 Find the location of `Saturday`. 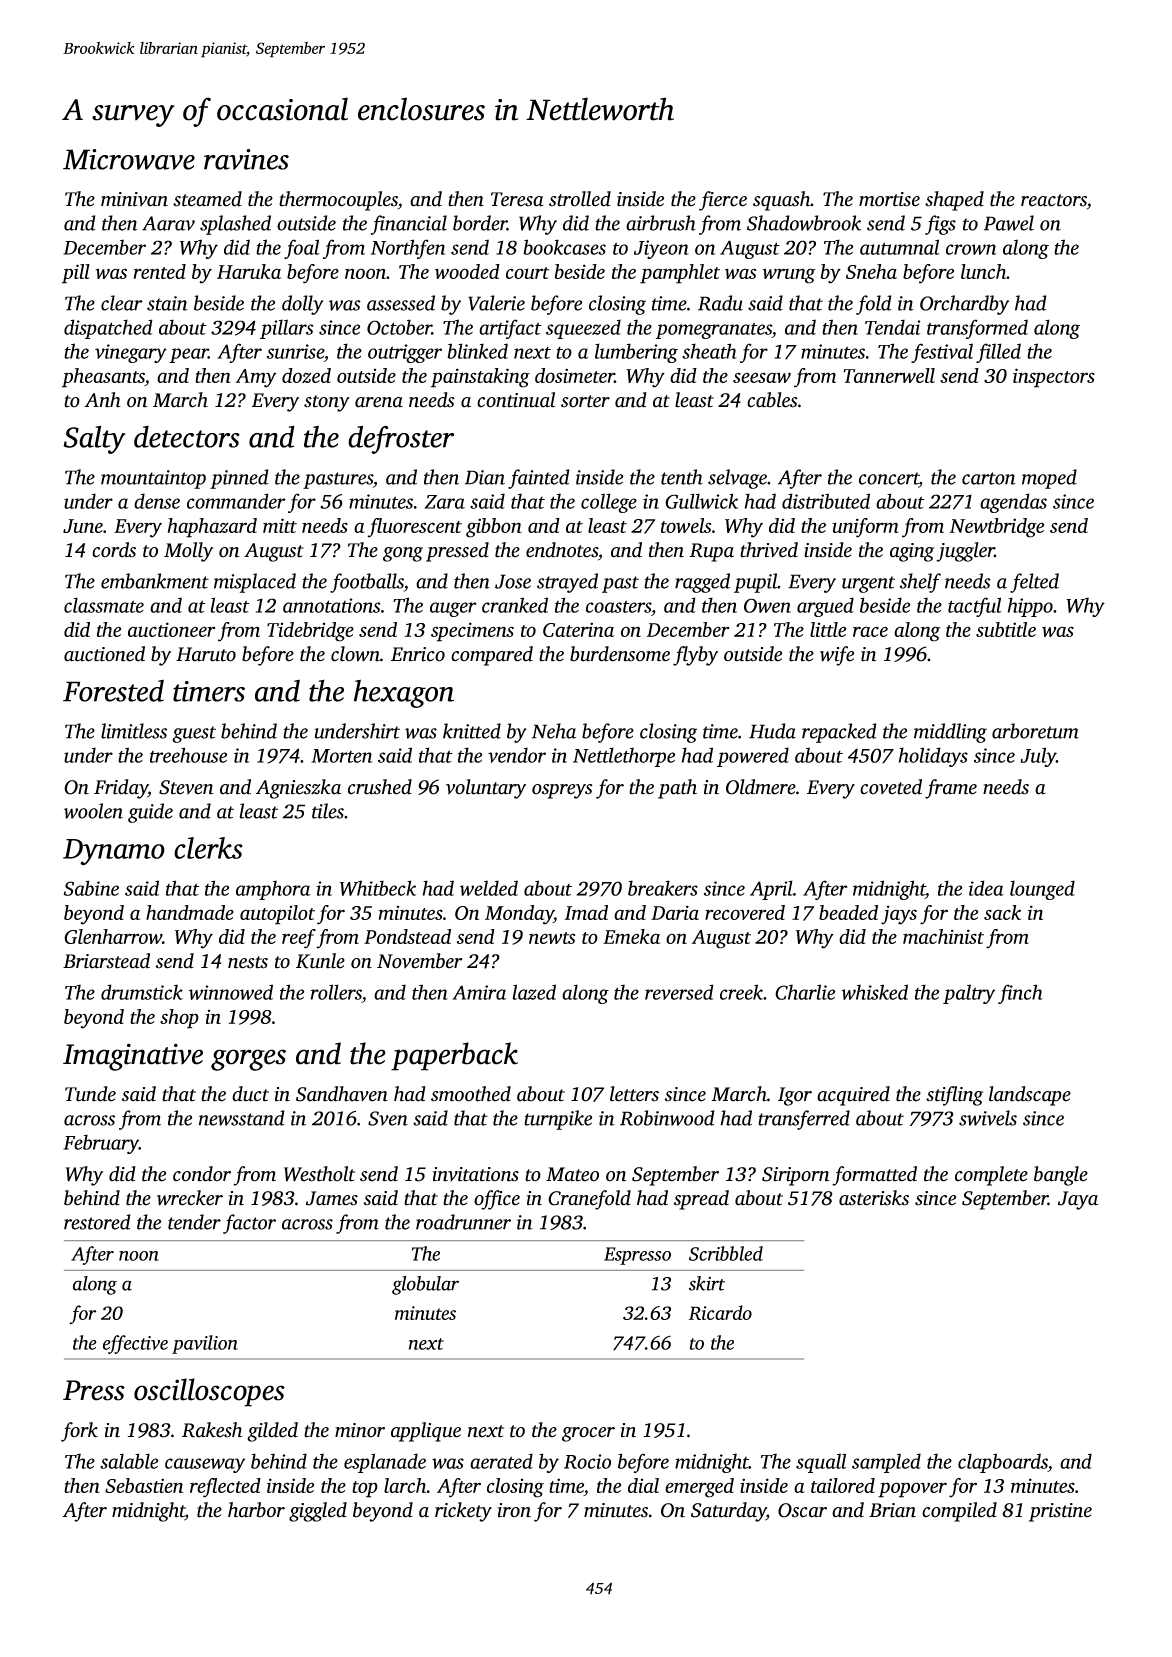

Saturday is located at coordinates (728, 1512).
